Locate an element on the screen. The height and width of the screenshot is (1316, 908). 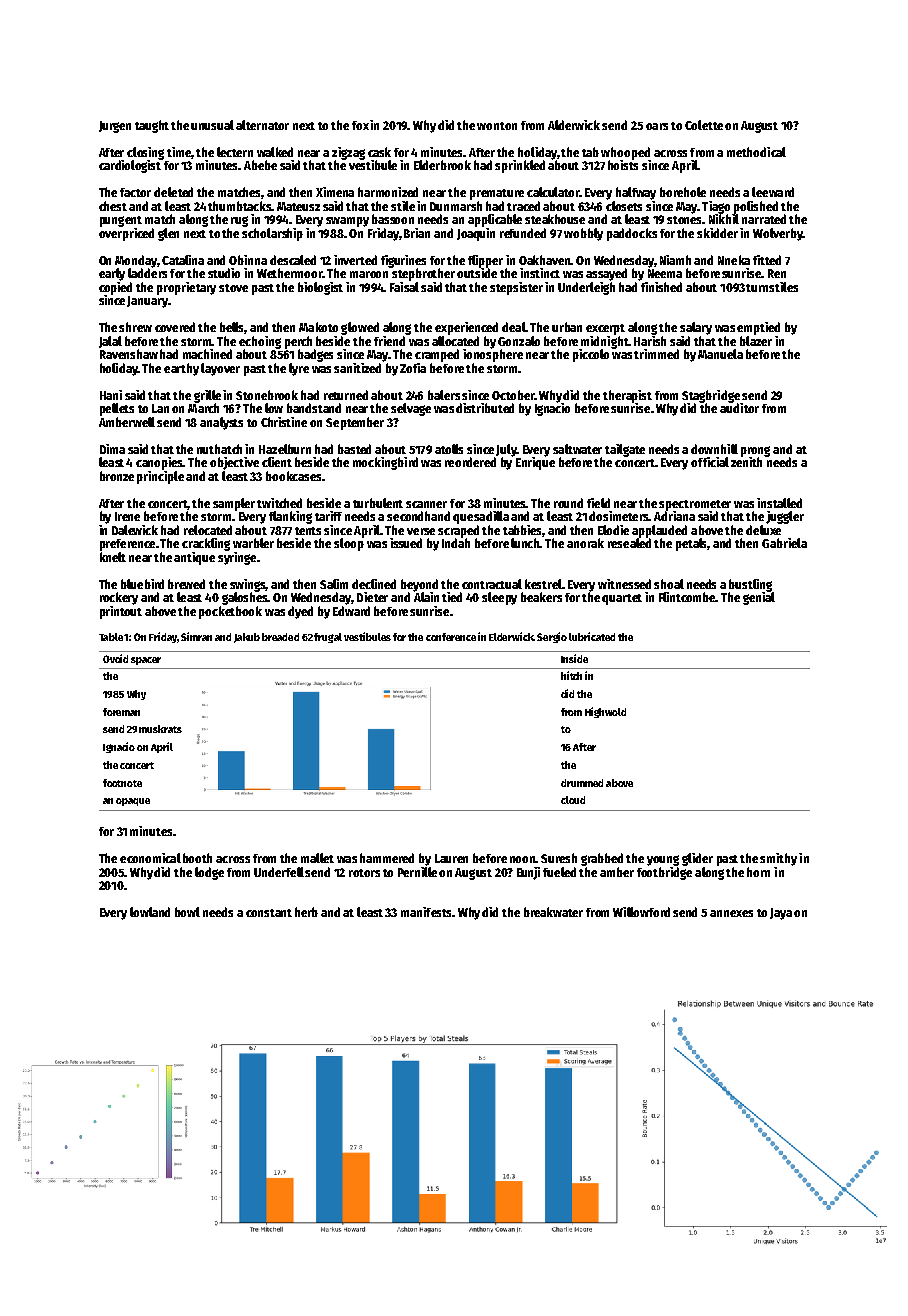
bells is located at coordinates (232, 328).
